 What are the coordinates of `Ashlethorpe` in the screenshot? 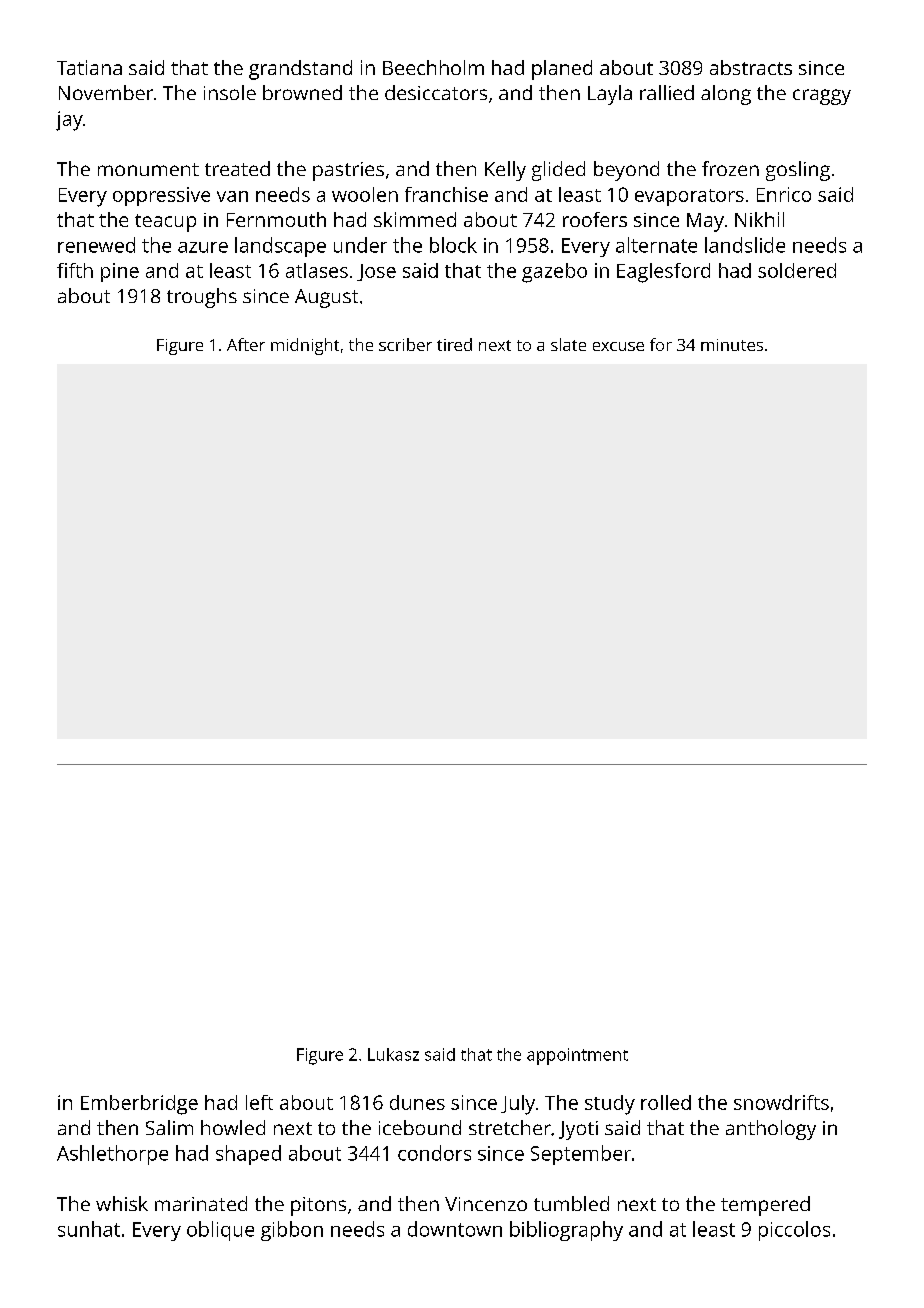 It's located at (112, 1155).
